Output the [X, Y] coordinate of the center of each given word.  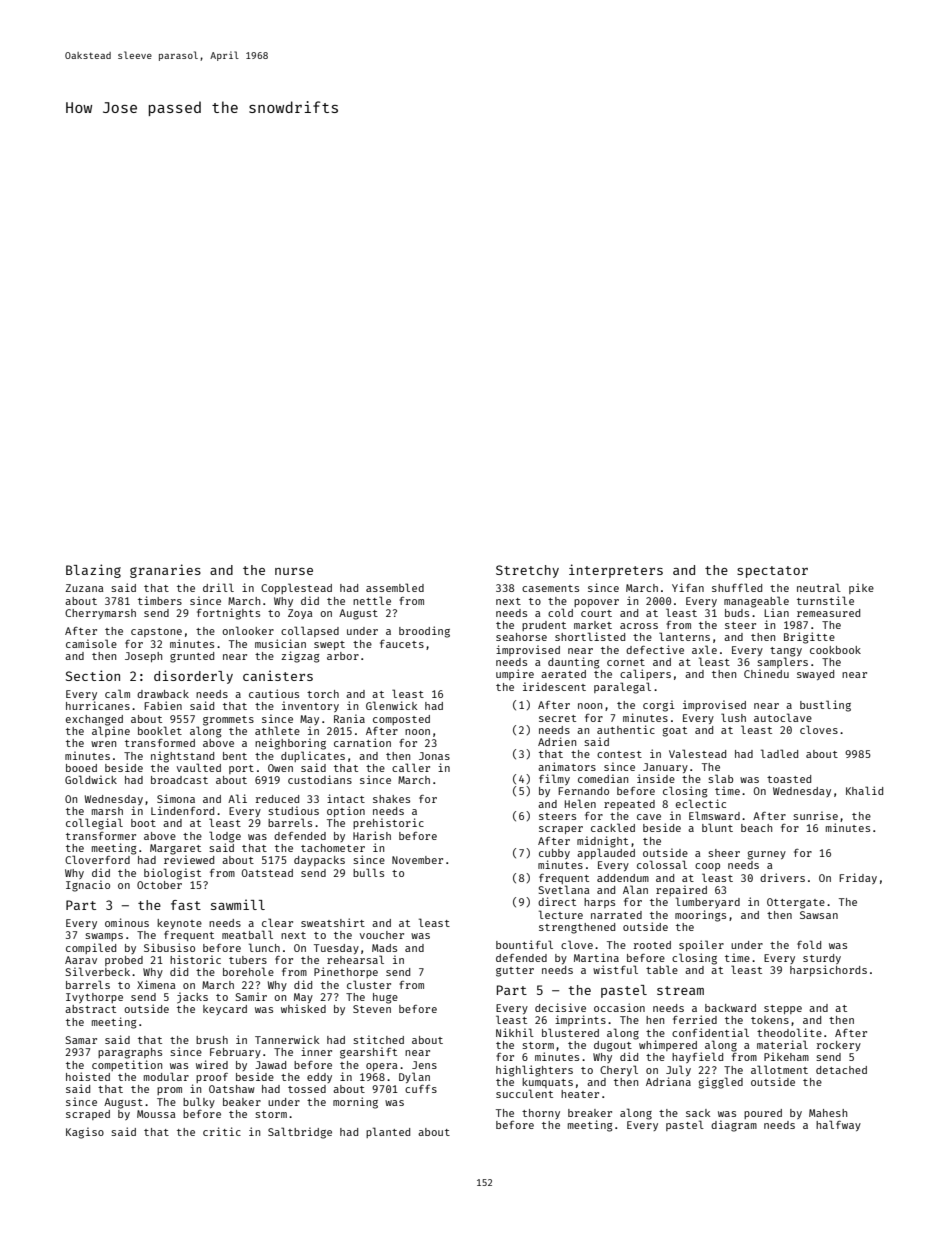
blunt [717, 827]
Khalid [864, 790]
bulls [368, 872]
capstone [156, 632]
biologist [172, 874]
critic [222, 1131]
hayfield [697, 1057]
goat [675, 732]
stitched [378, 1039]
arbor [343, 656]
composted [401, 720]
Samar [81, 1040]
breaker [590, 1113]
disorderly [193, 677]
